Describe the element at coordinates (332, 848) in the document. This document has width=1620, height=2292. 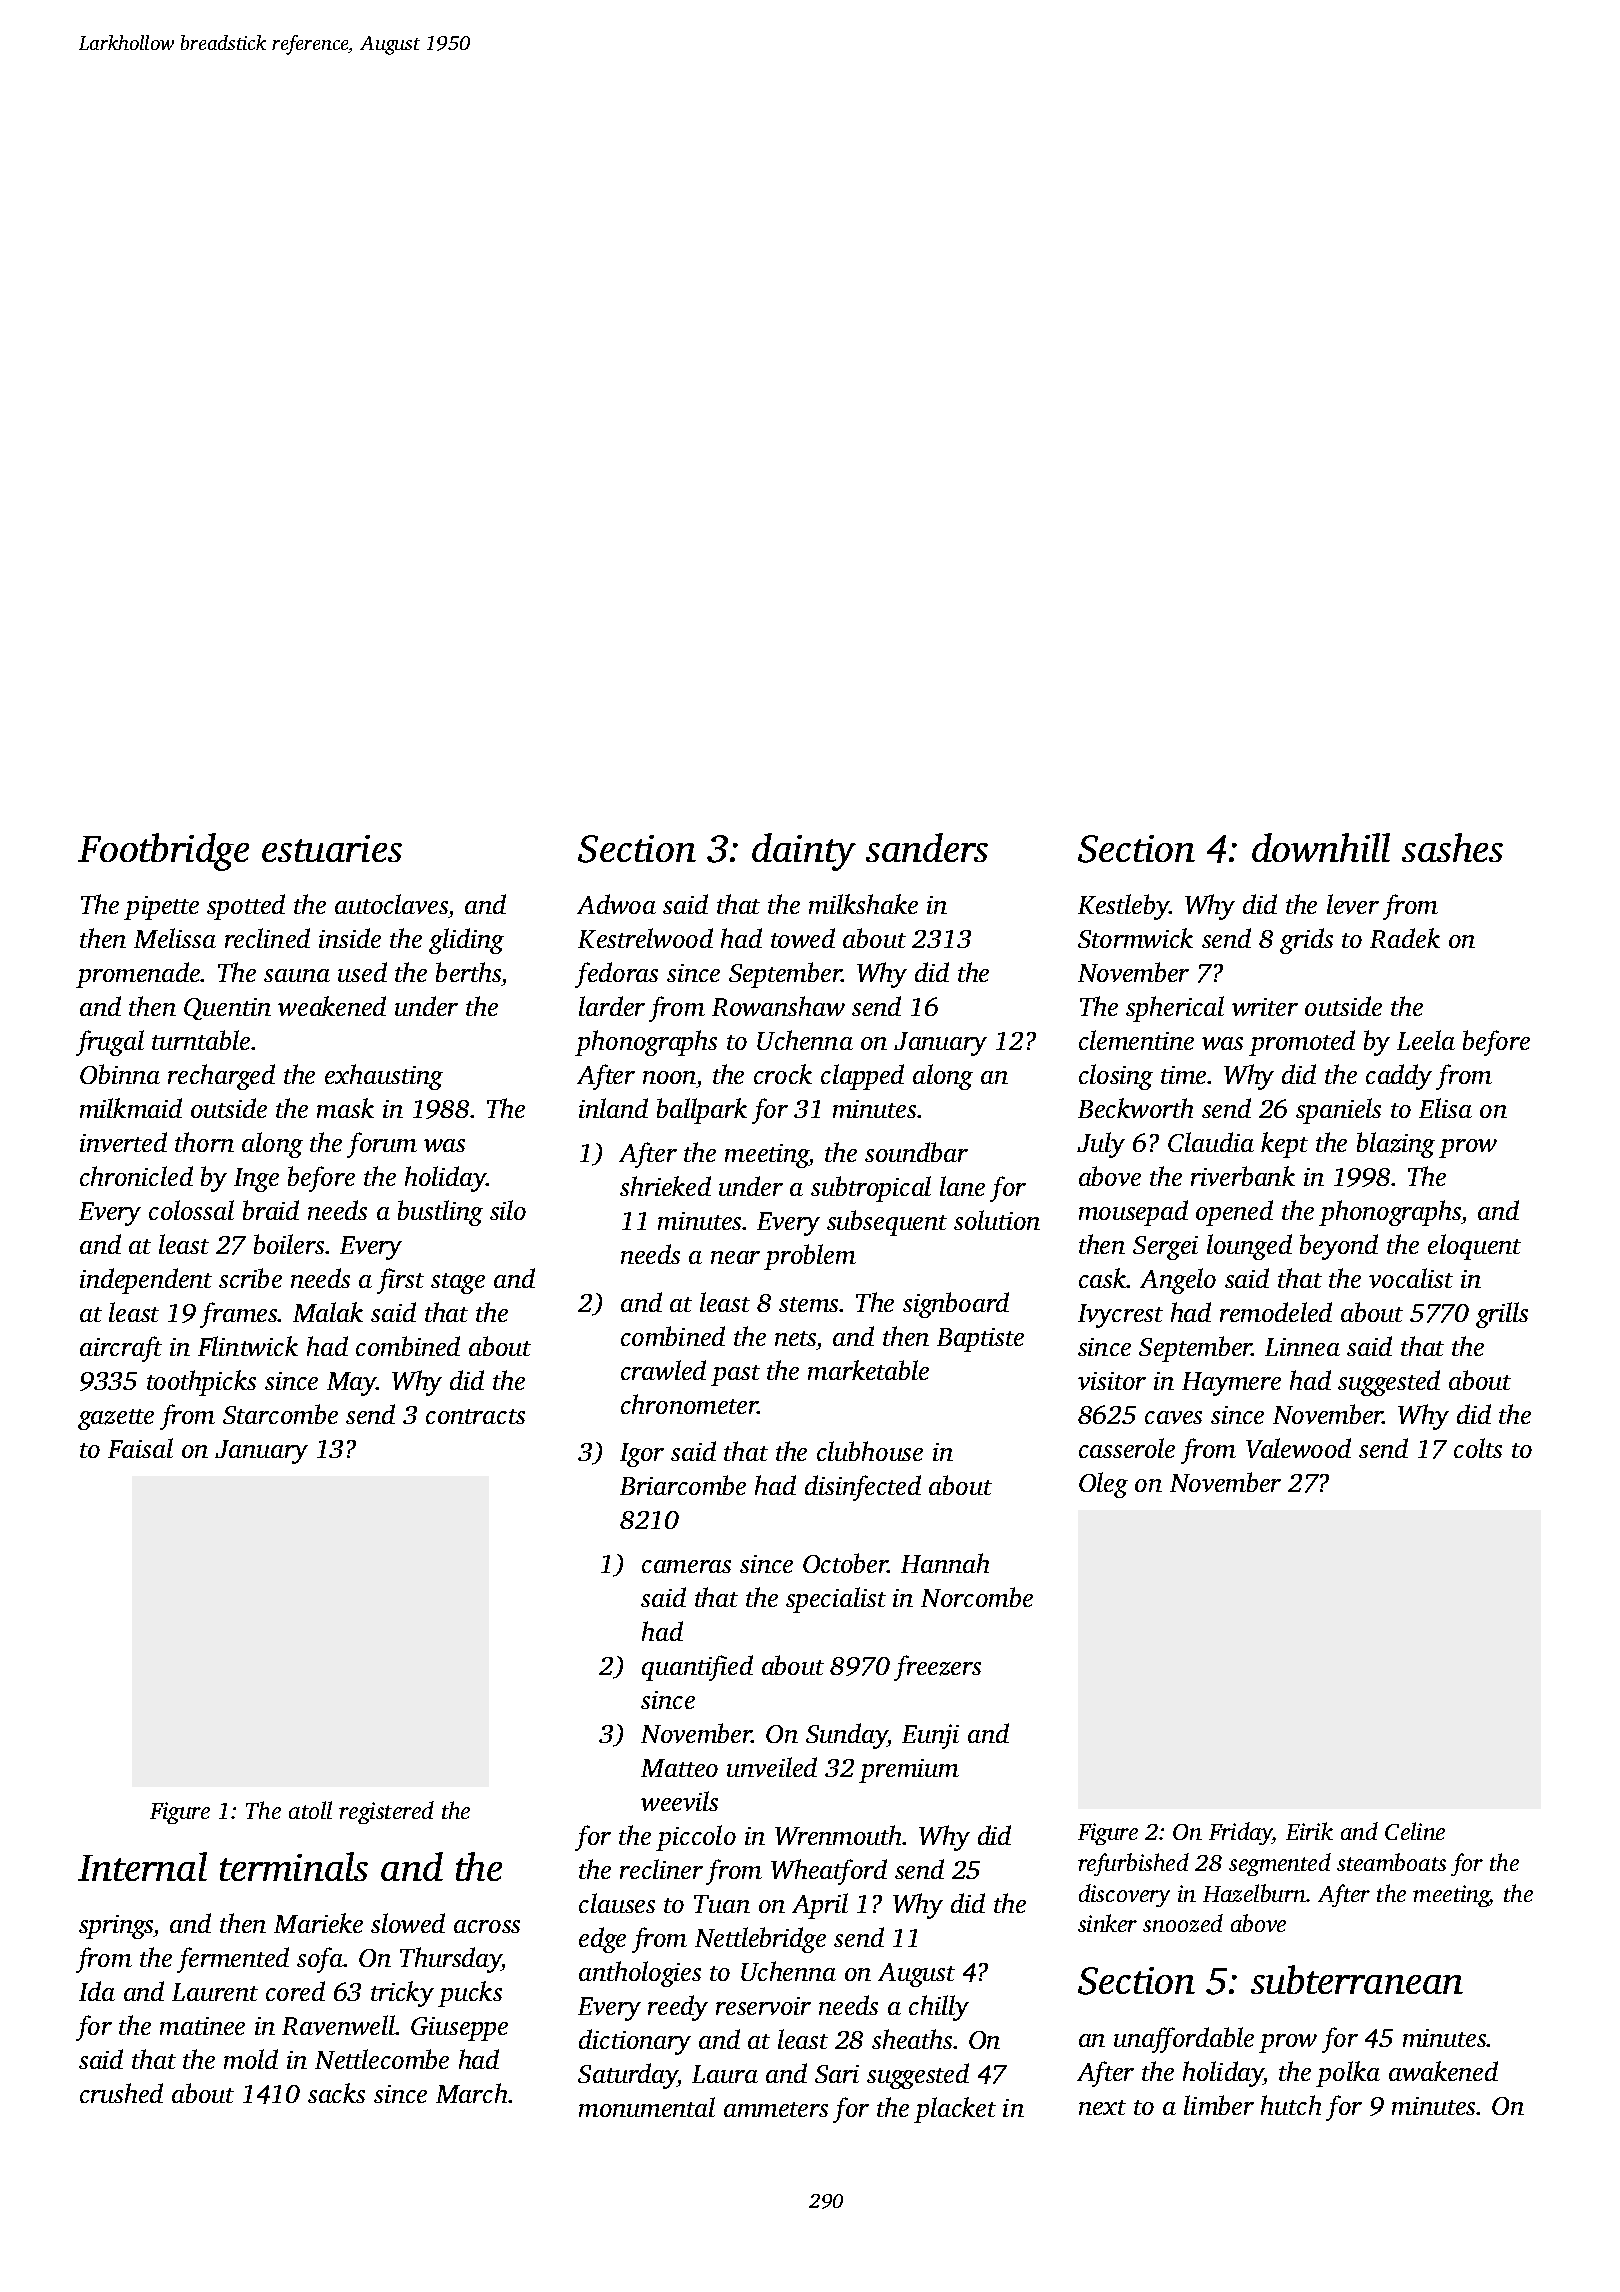
I see `estuaries` at that location.
